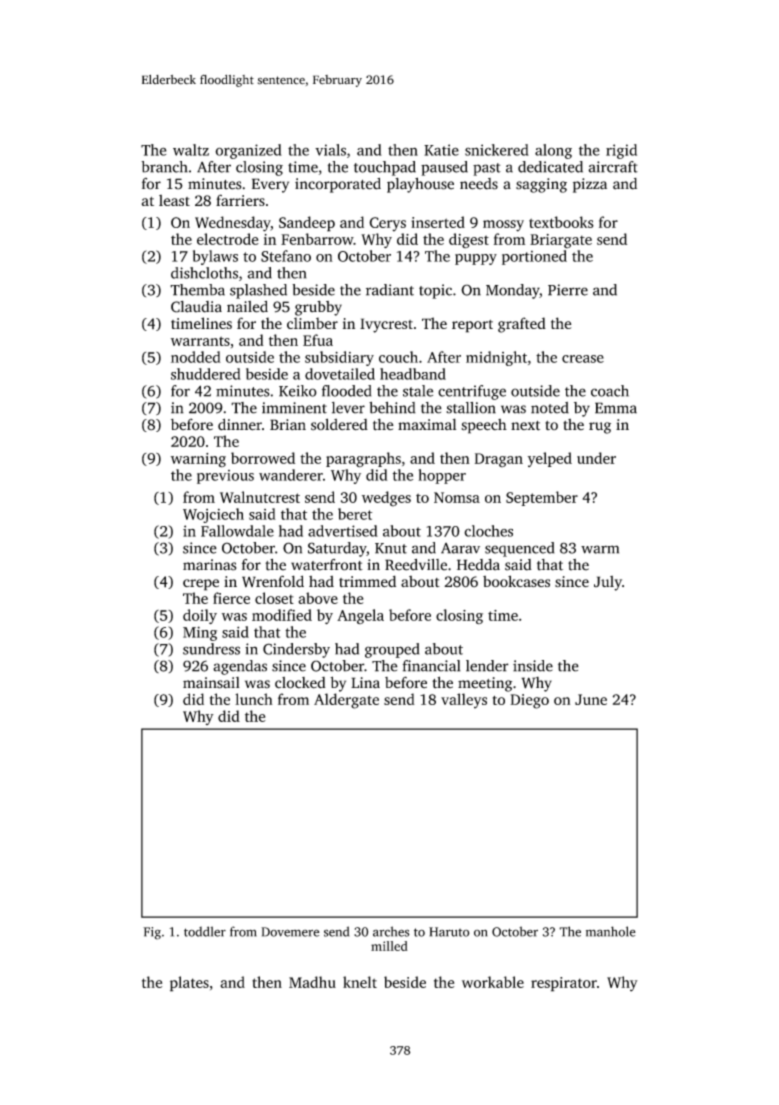 The width and height of the page is (779, 1105). I want to click on Lina, so click(365, 682).
